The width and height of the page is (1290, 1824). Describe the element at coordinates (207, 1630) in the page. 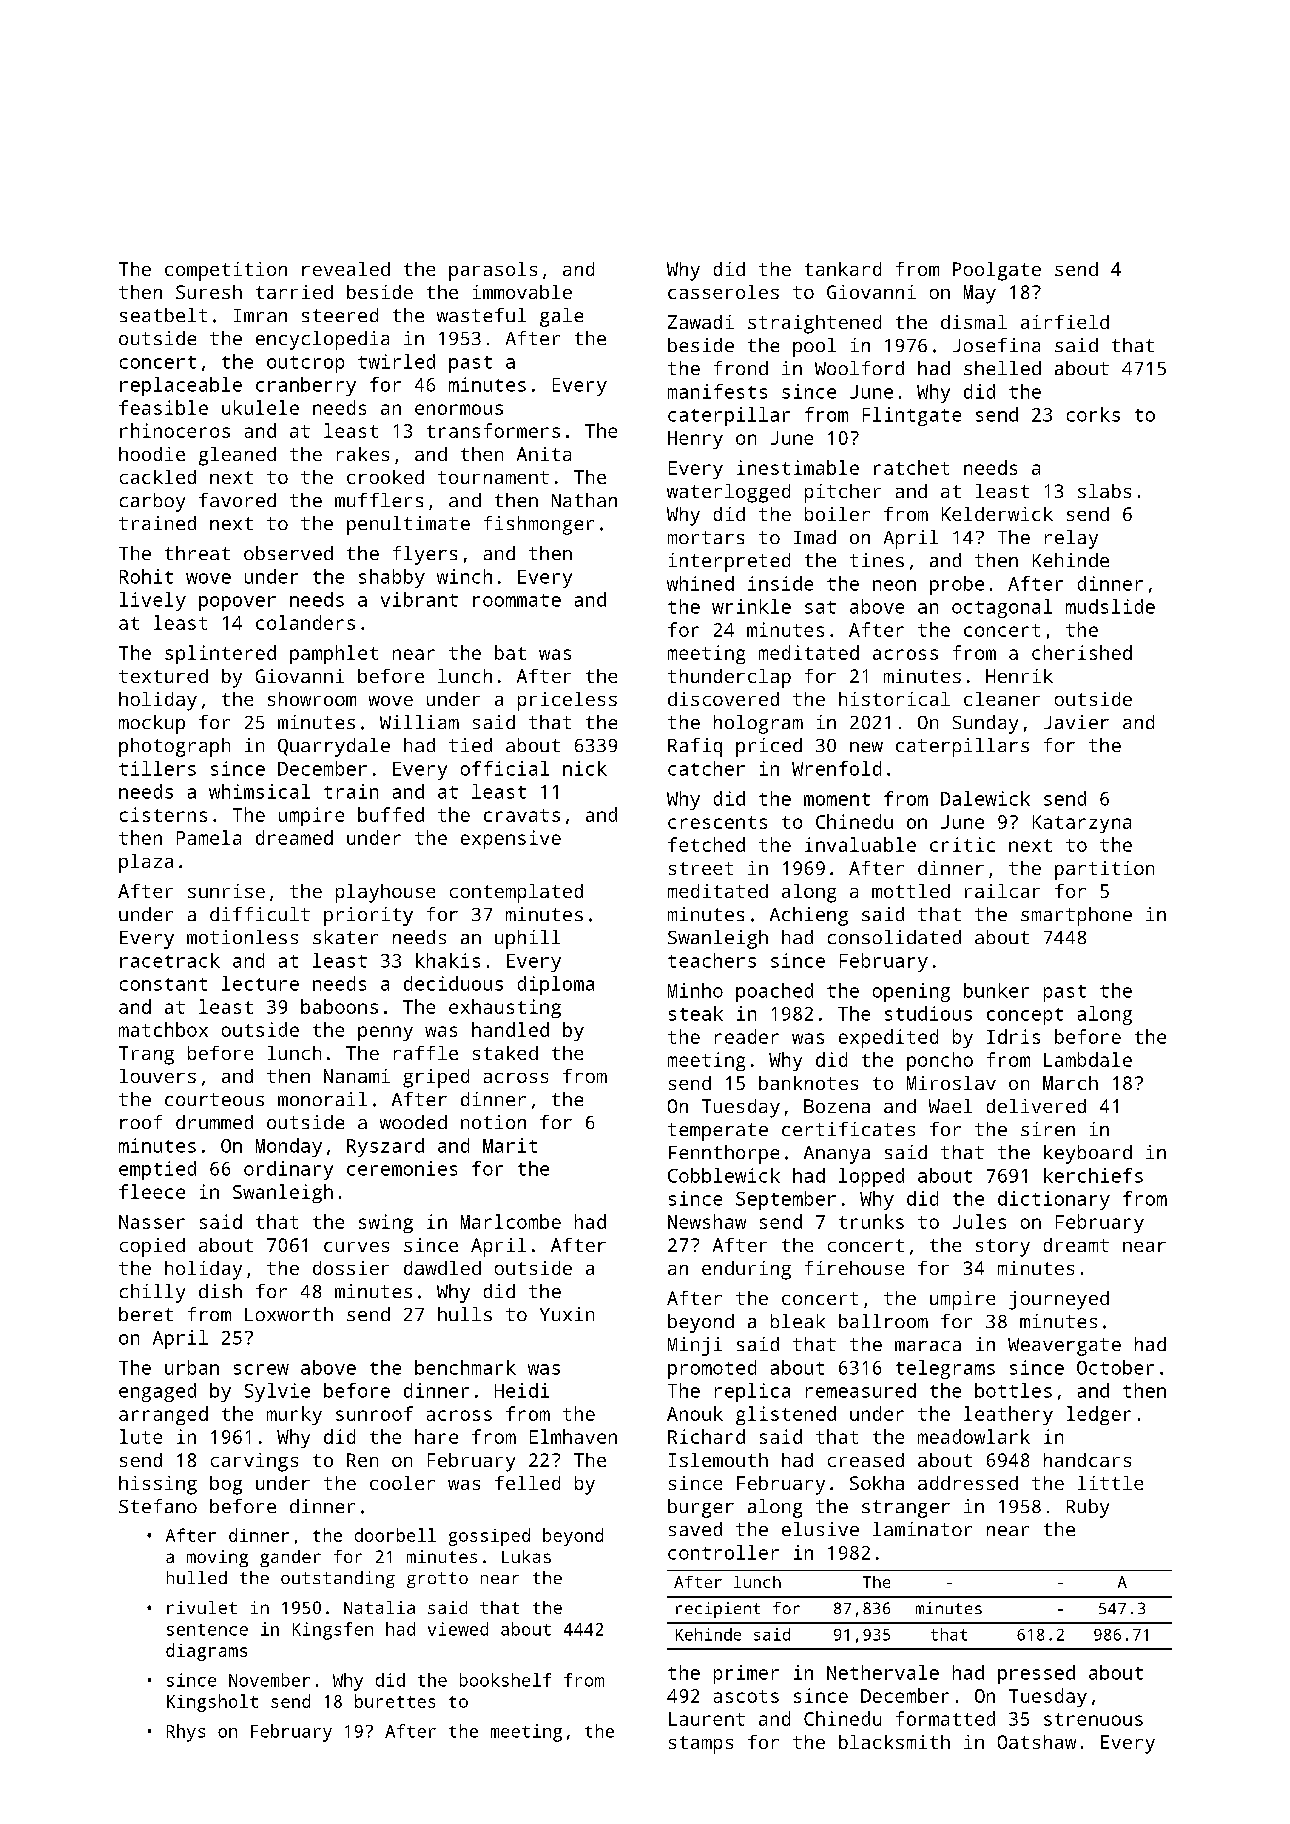

I see `sentence` at that location.
